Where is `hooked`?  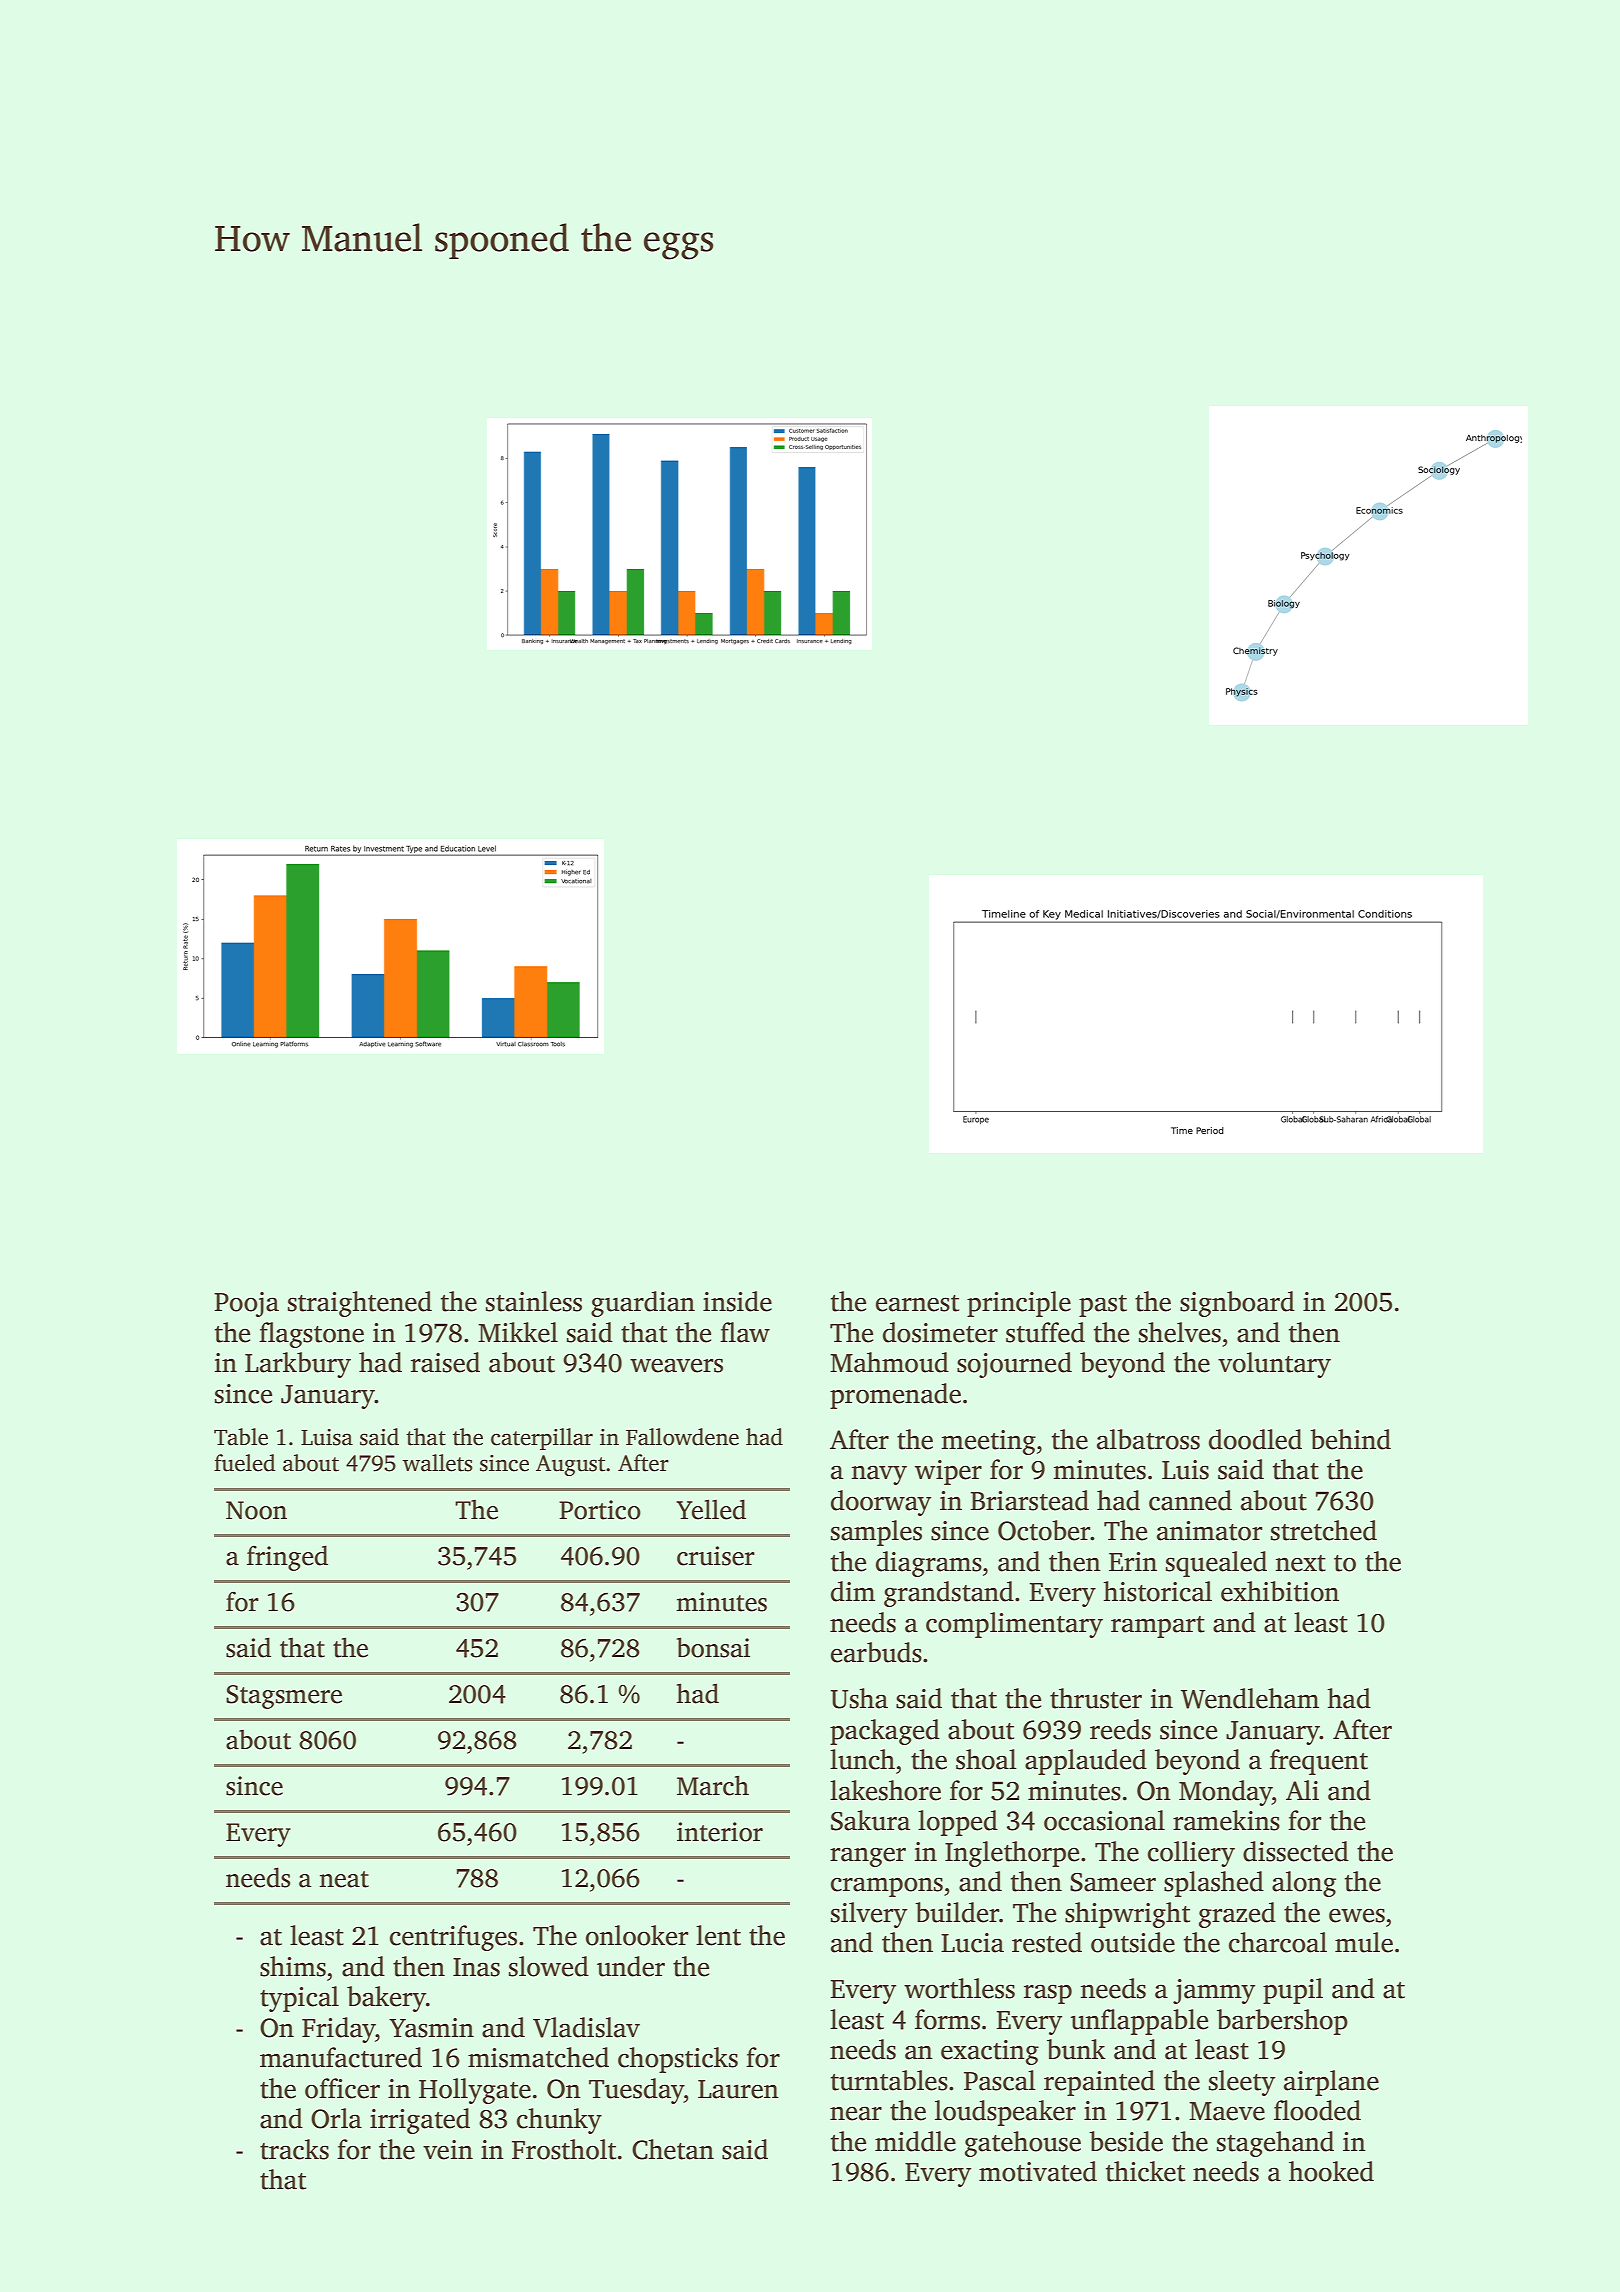
hooked is located at coordinates (1331, 2171).
